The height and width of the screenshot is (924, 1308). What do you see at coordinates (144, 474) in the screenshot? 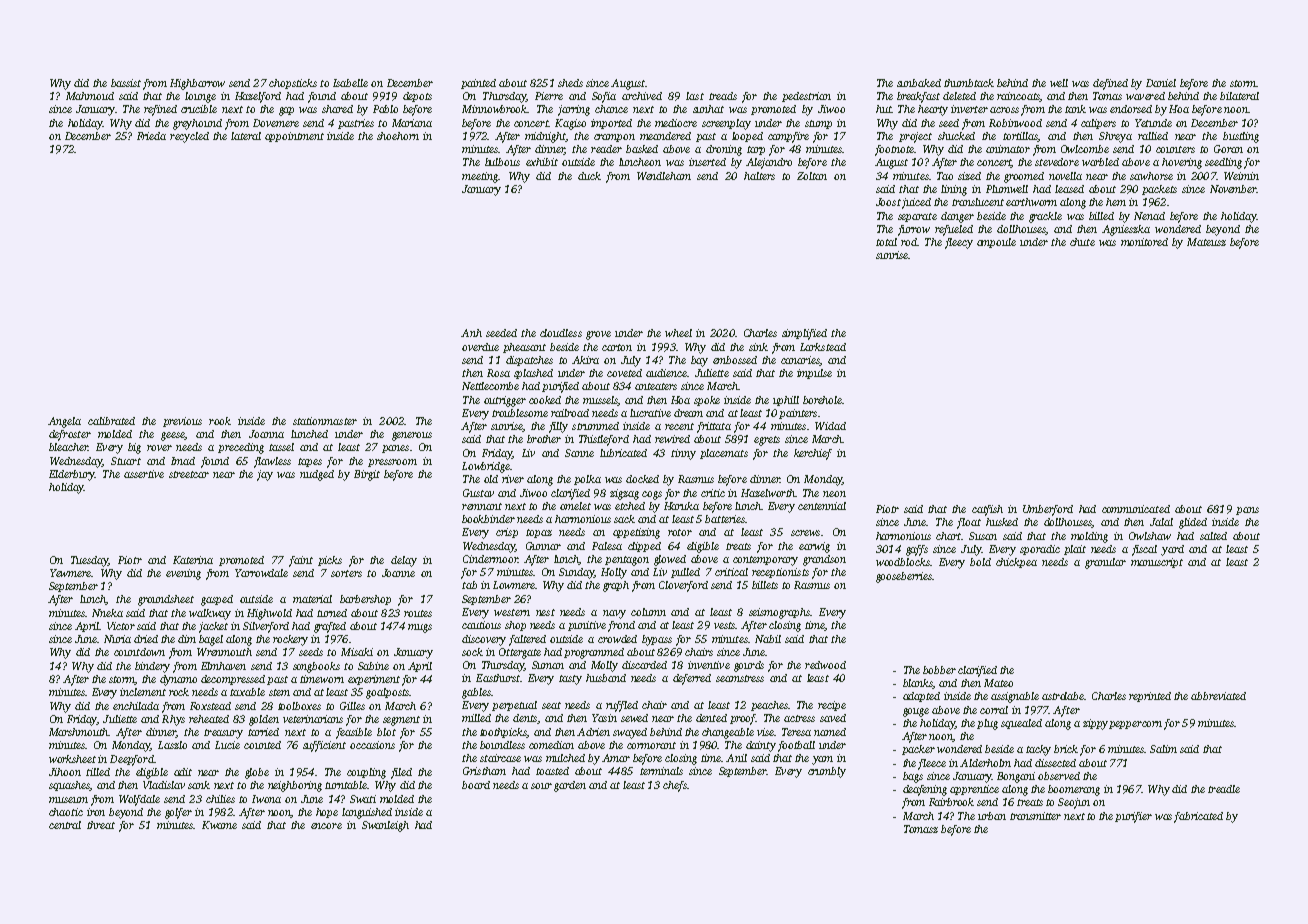
I see `assertive` at bounding box center [144, 474].
